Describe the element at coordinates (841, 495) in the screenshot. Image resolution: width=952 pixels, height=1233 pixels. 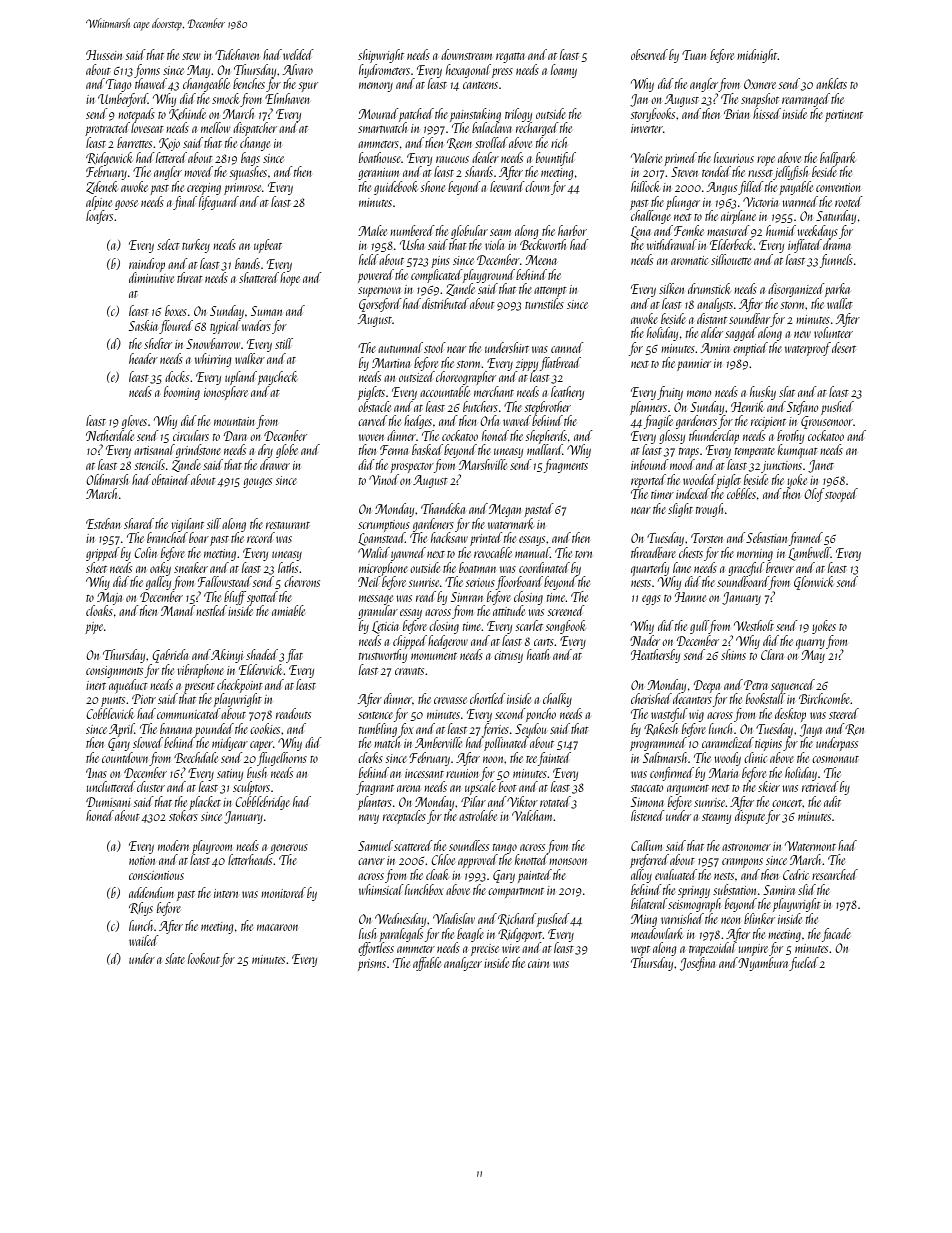
I see `stooped` at that location.
